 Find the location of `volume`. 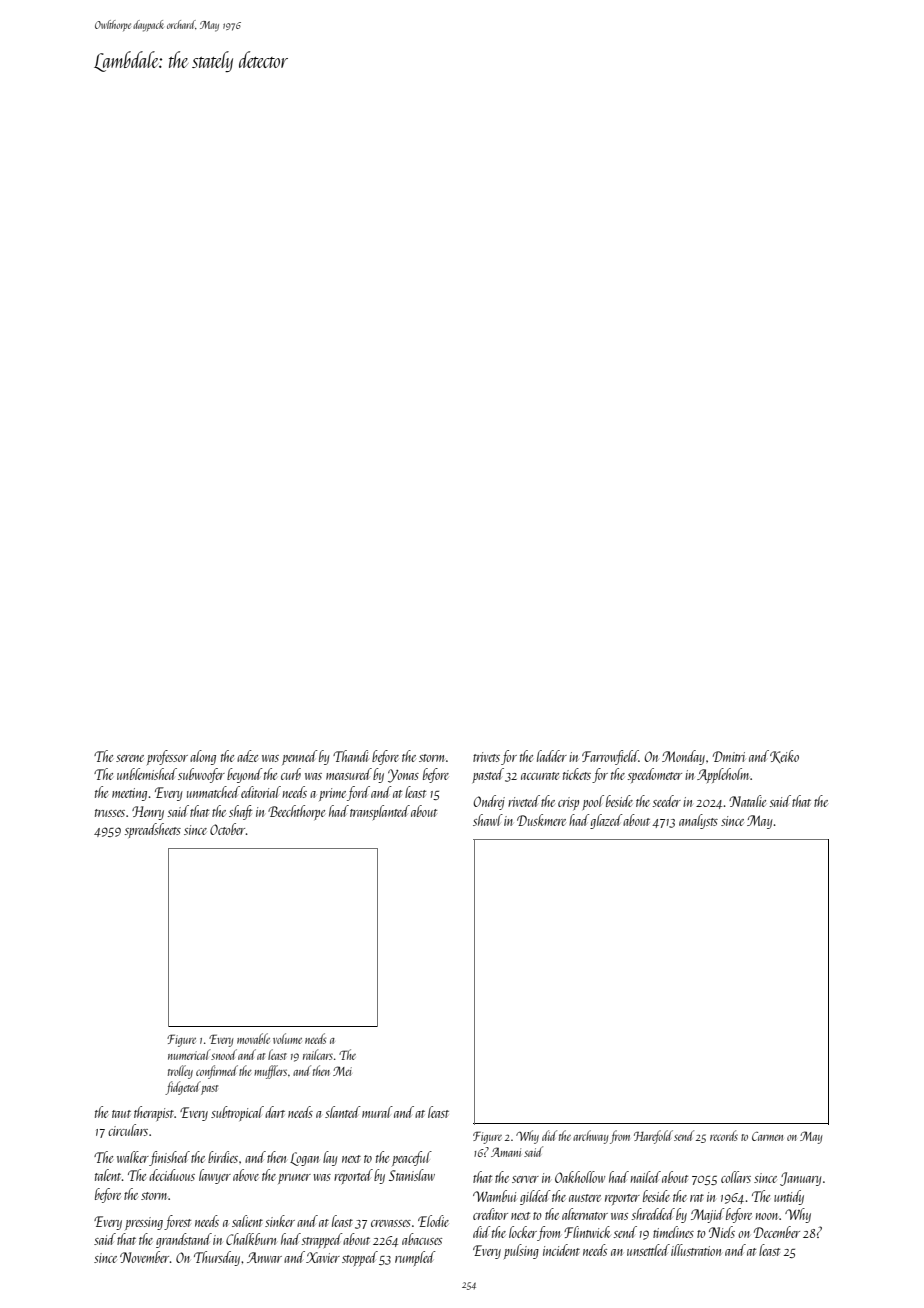

volume is located at coordinates (287, 1038).
